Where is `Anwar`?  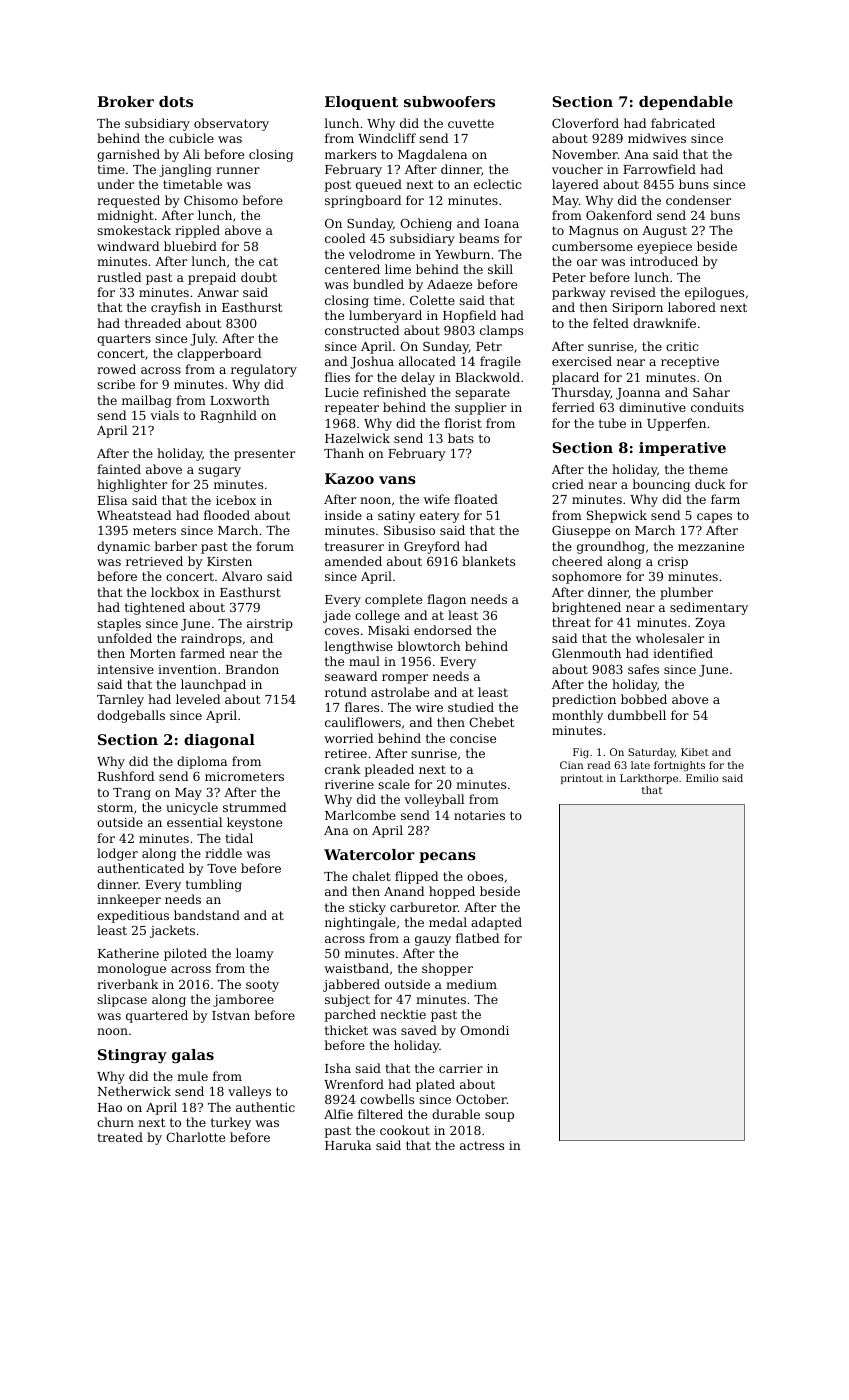
Anwar is located at coordinates (218, 292).
